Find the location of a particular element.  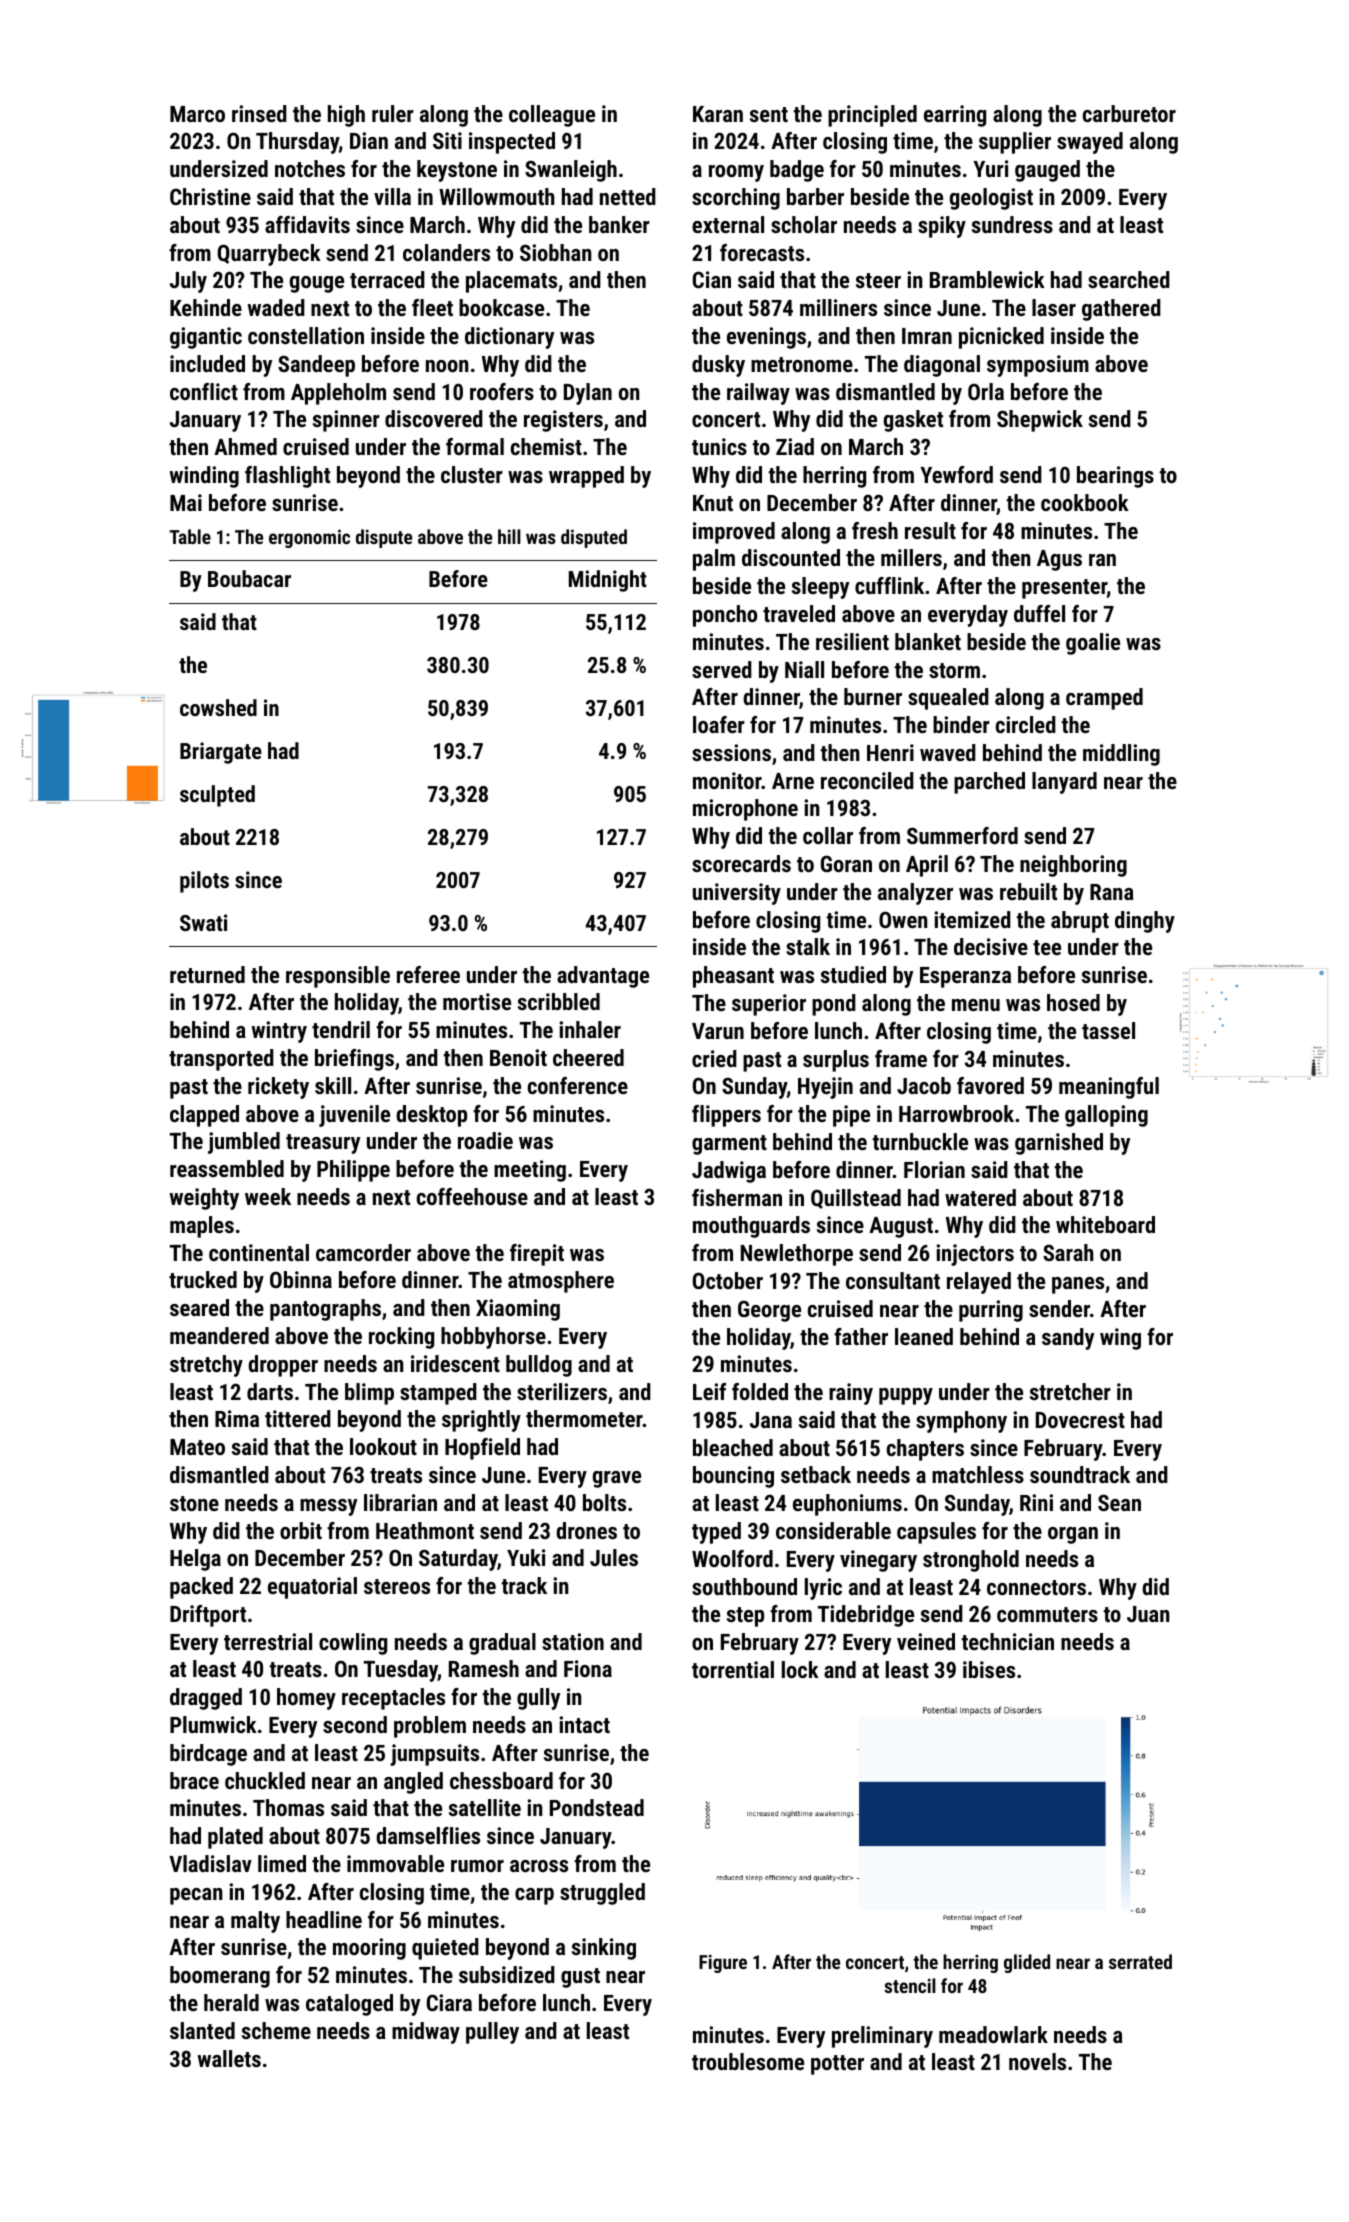

ruler is located at coordinates (393, 113).
